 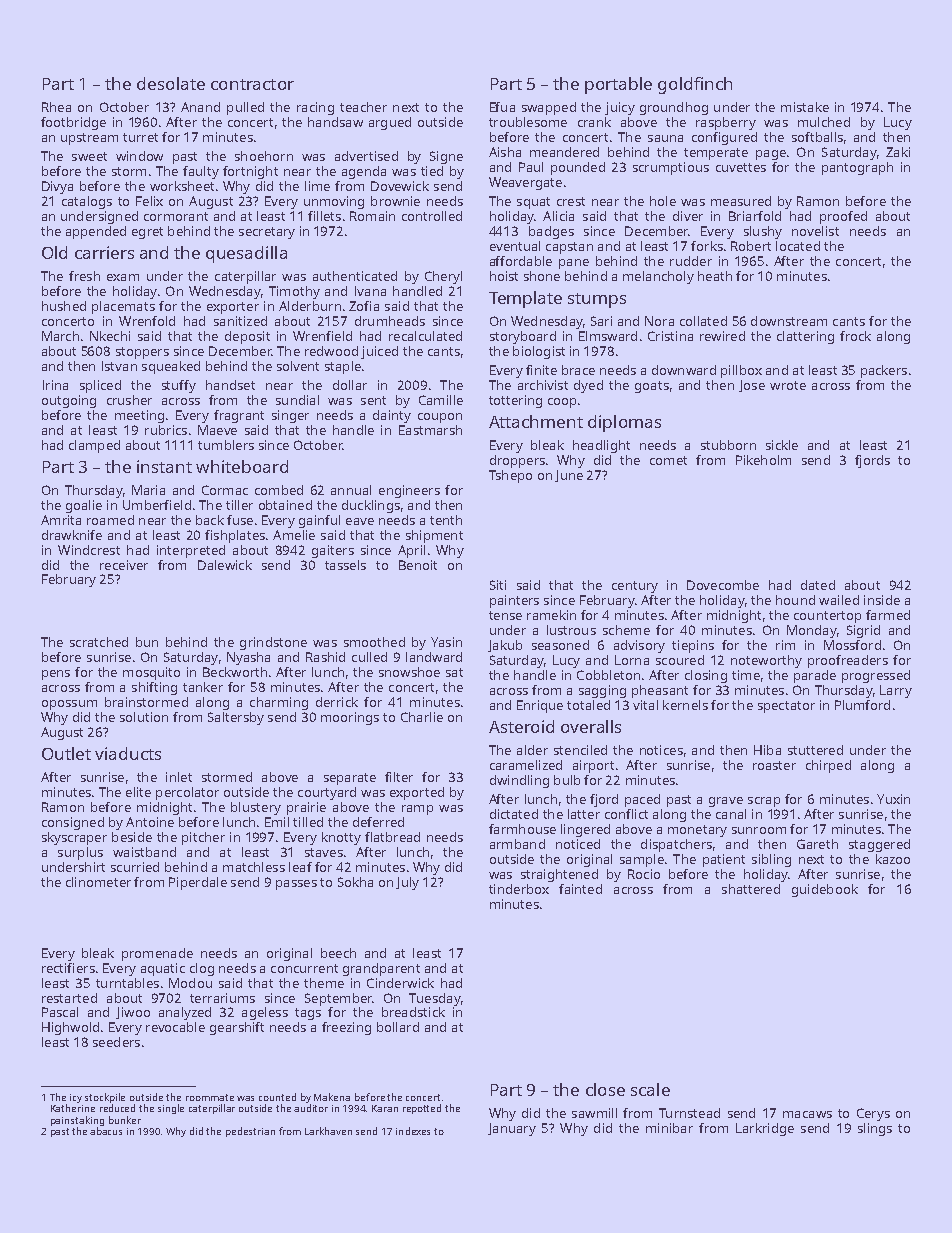 What do you see at coordinates (116, 1042) in the screenshot?
I see `seeders` at bounding box center [116, 1042].
